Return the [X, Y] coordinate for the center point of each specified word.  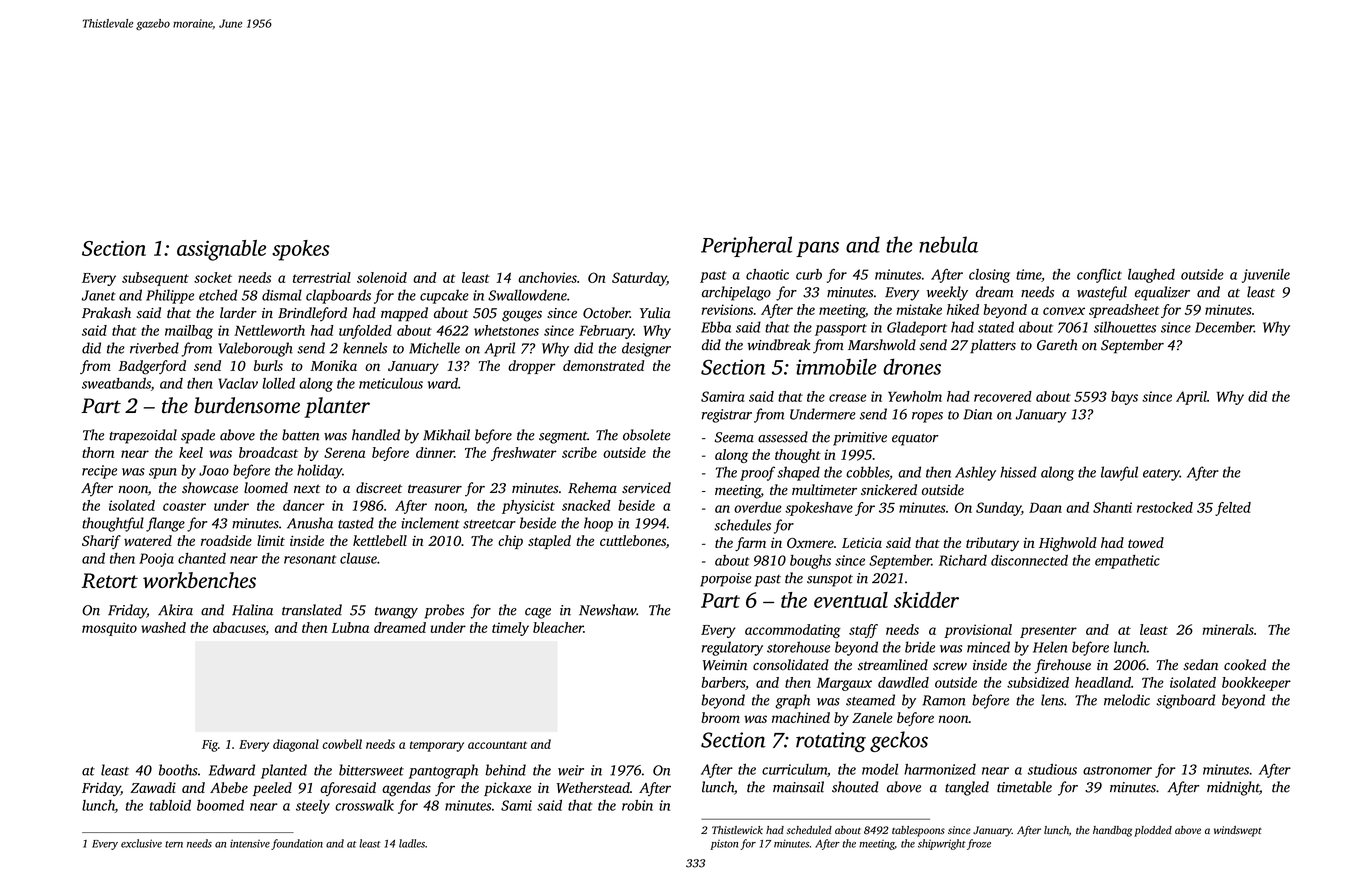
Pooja [156, 560]
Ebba [716, 327]
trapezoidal [143, 436]
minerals [1228, 629]
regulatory [732, 648]
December [1224, 327]
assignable [221, 250]
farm [750, 544]
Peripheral [746, 246]
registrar [727, 416]
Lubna [350, 627]
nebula [948, 244]
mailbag [189, 332]
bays [1124, 398]
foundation [297, 844]
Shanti [1112, 507]
